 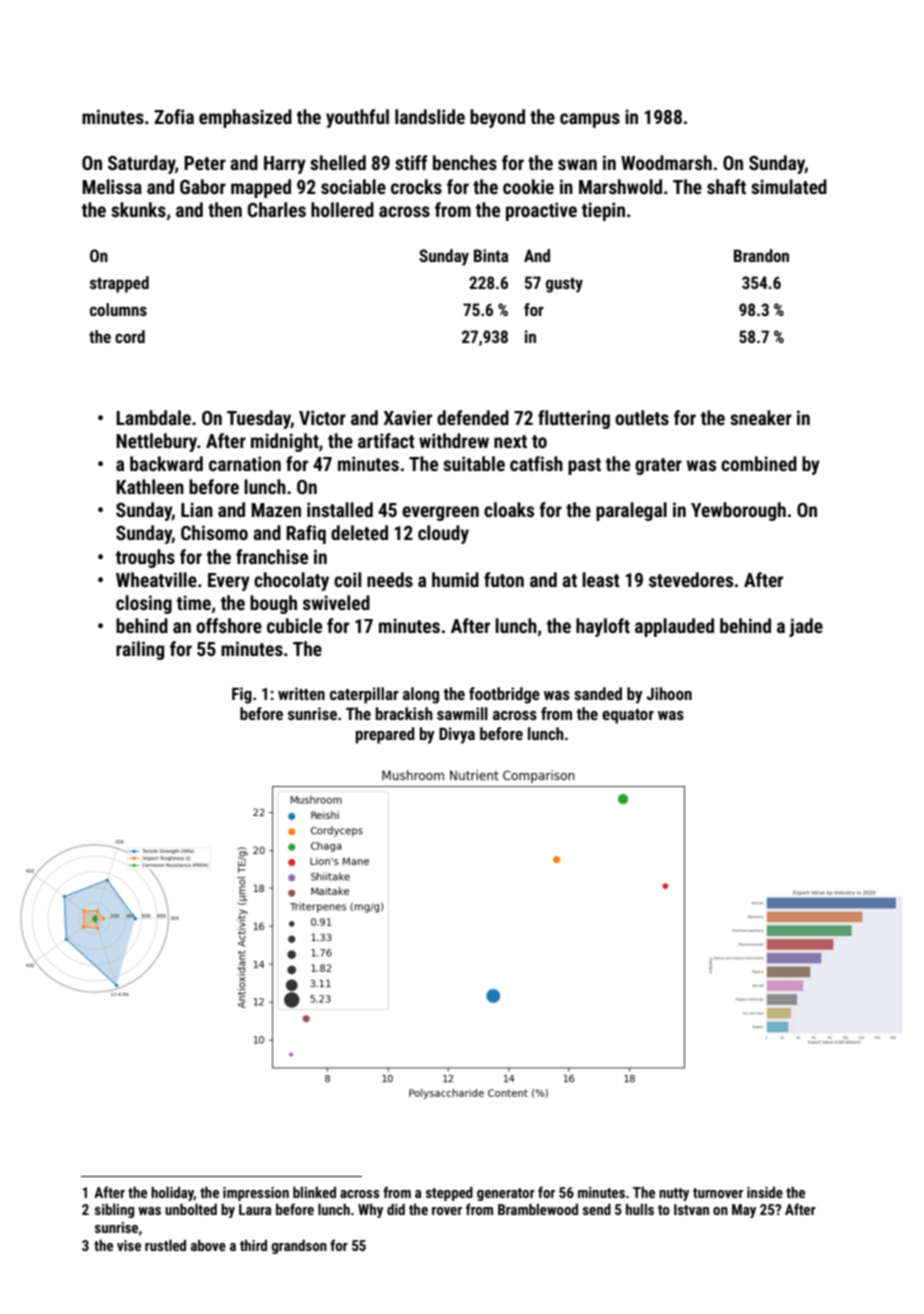 I want to click on Victor, so click(x=322, y=417).
